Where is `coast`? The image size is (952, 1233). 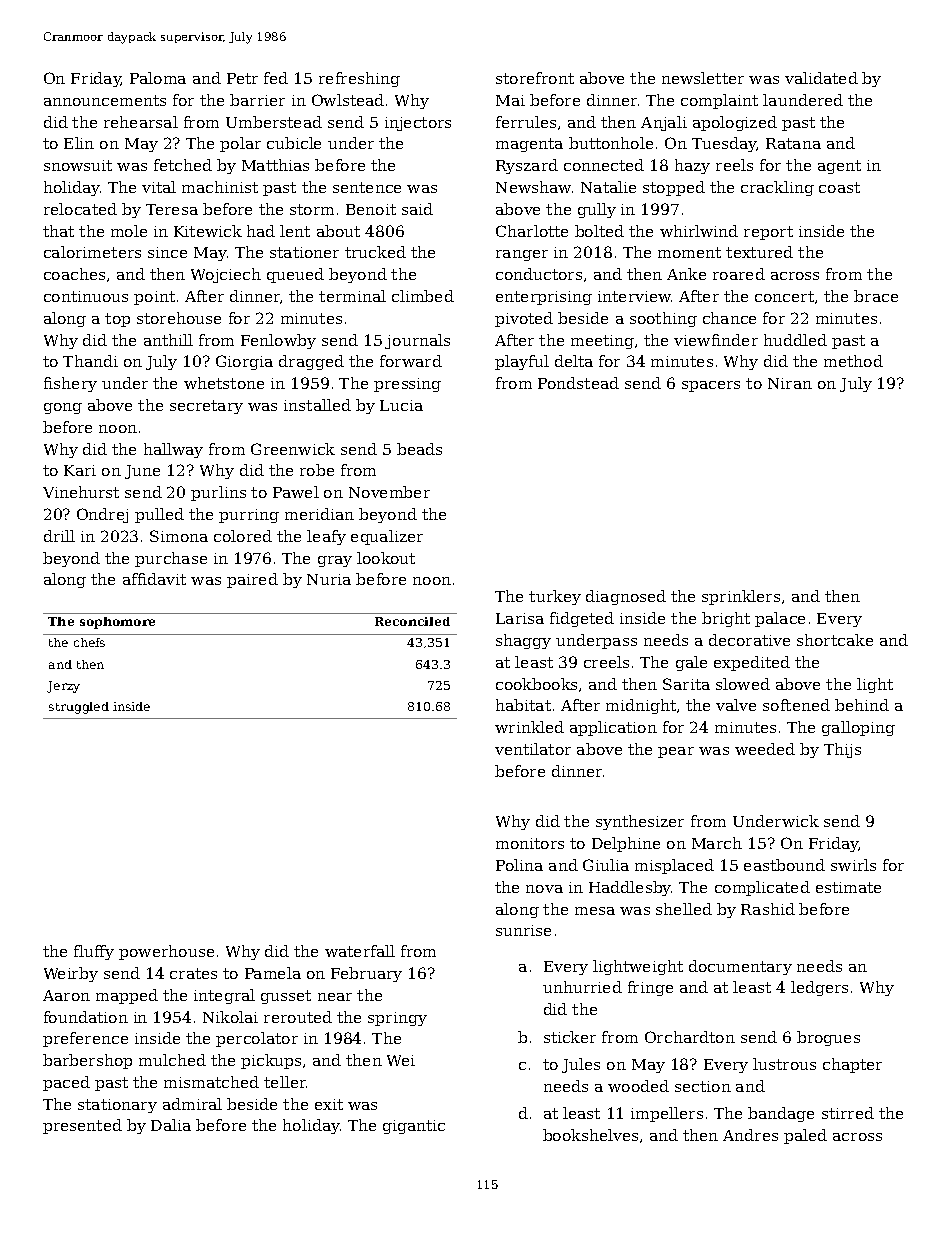
coast is located at coordinates (839, 187).
